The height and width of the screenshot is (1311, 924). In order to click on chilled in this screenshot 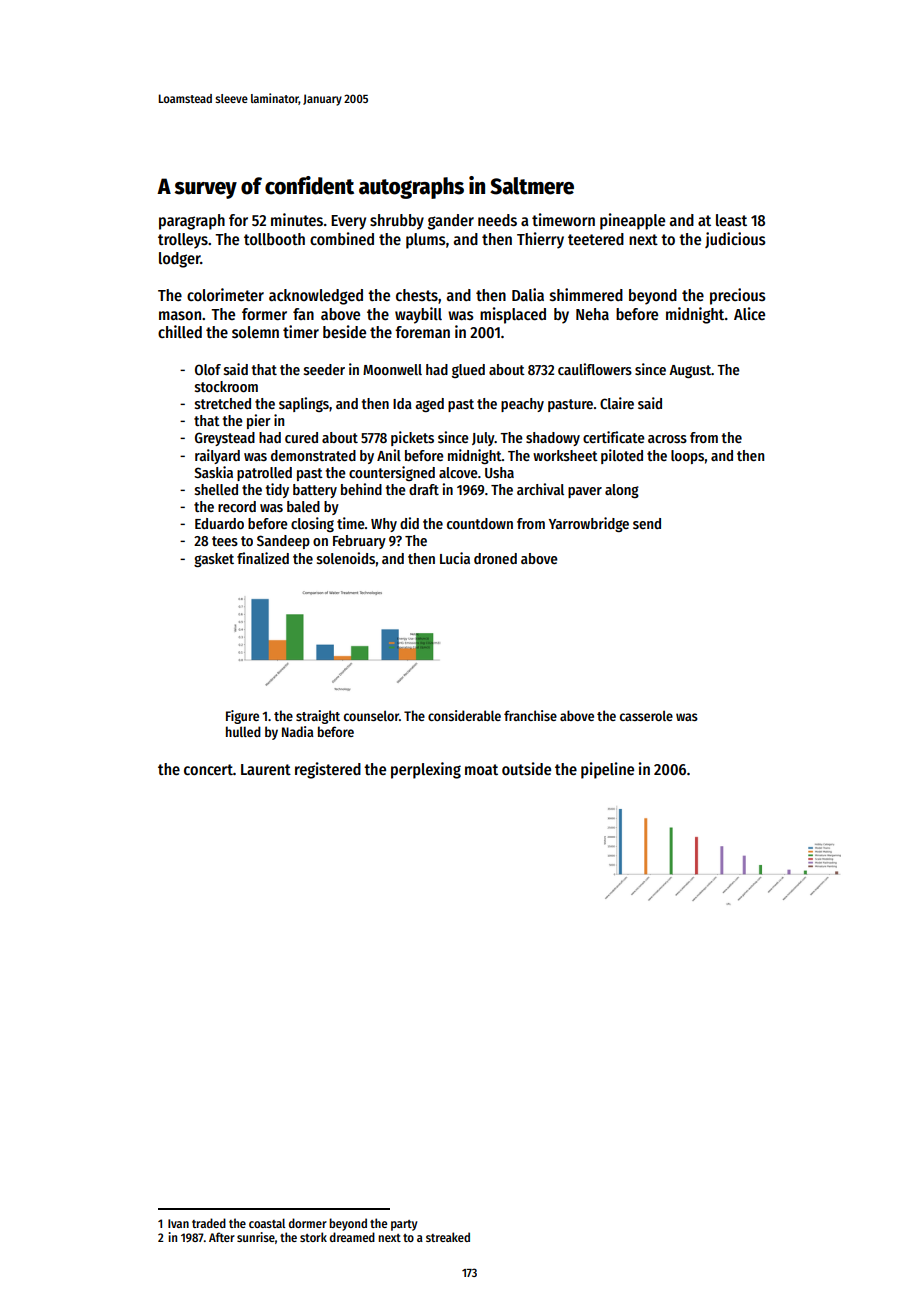, I will do `click(180, 331)`.
